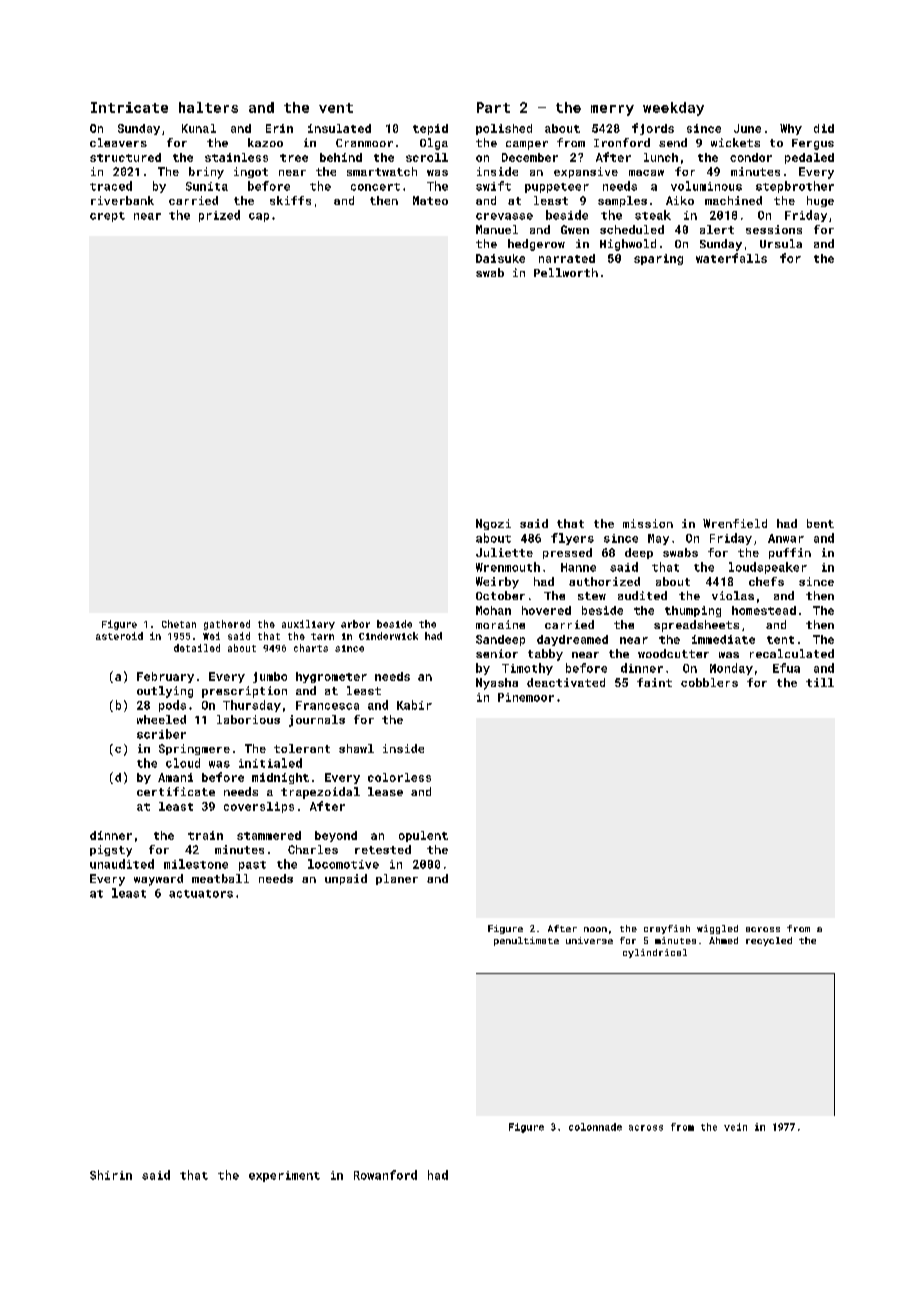 The width and height of the document is (924, 1308). What do you see at coordinates (595, 1127) in the document?
I see `colonnade` at bounding box center [595, 1127].
